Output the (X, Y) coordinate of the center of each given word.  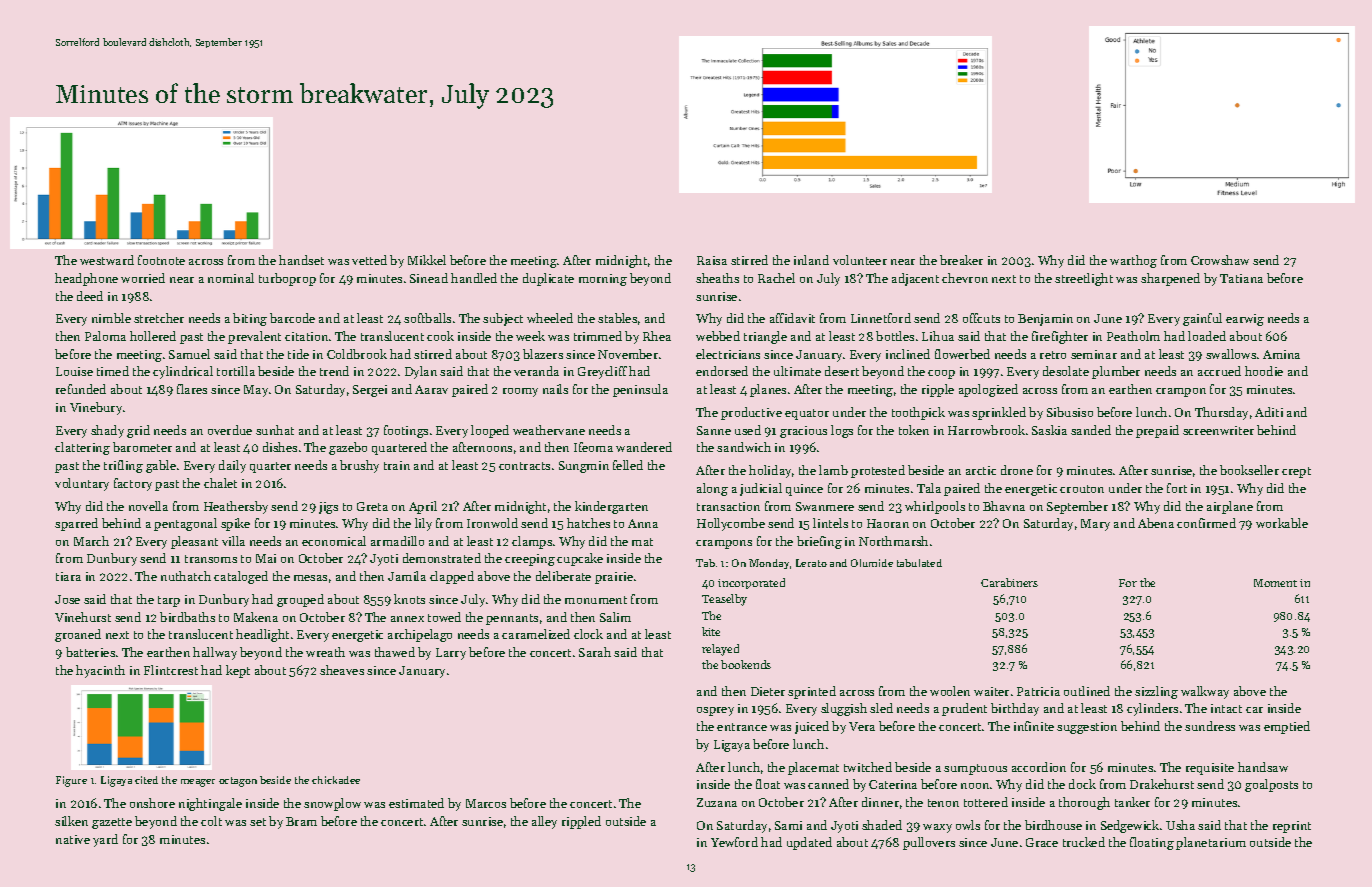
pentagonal (185, 524)
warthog (1133, 261)
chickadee (336, 780)
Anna (643, 523)
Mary (1095, 525)
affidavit (792, 318)
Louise (74, 371)
